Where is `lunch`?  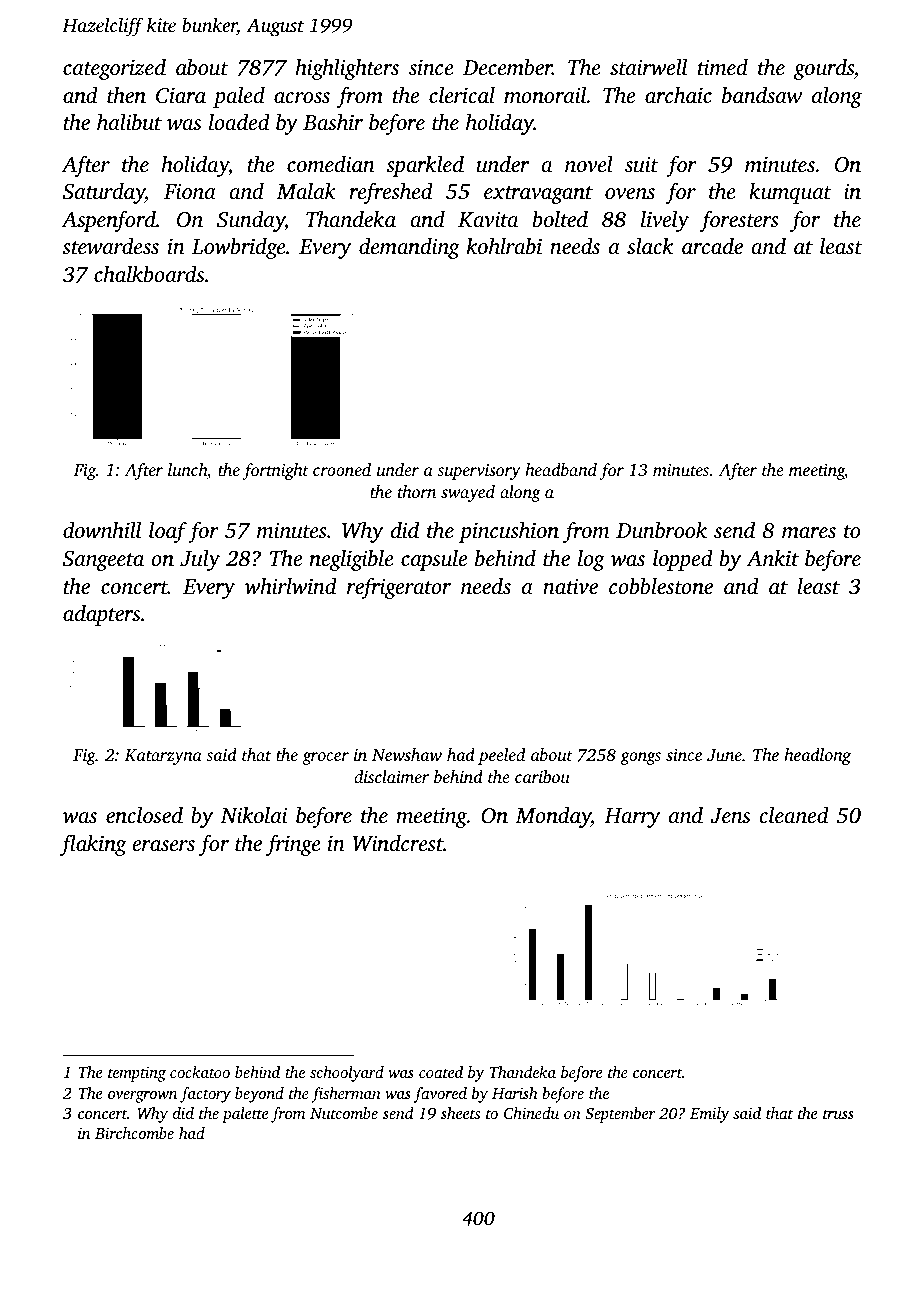
lunch is located at coordinates (187, 469).
